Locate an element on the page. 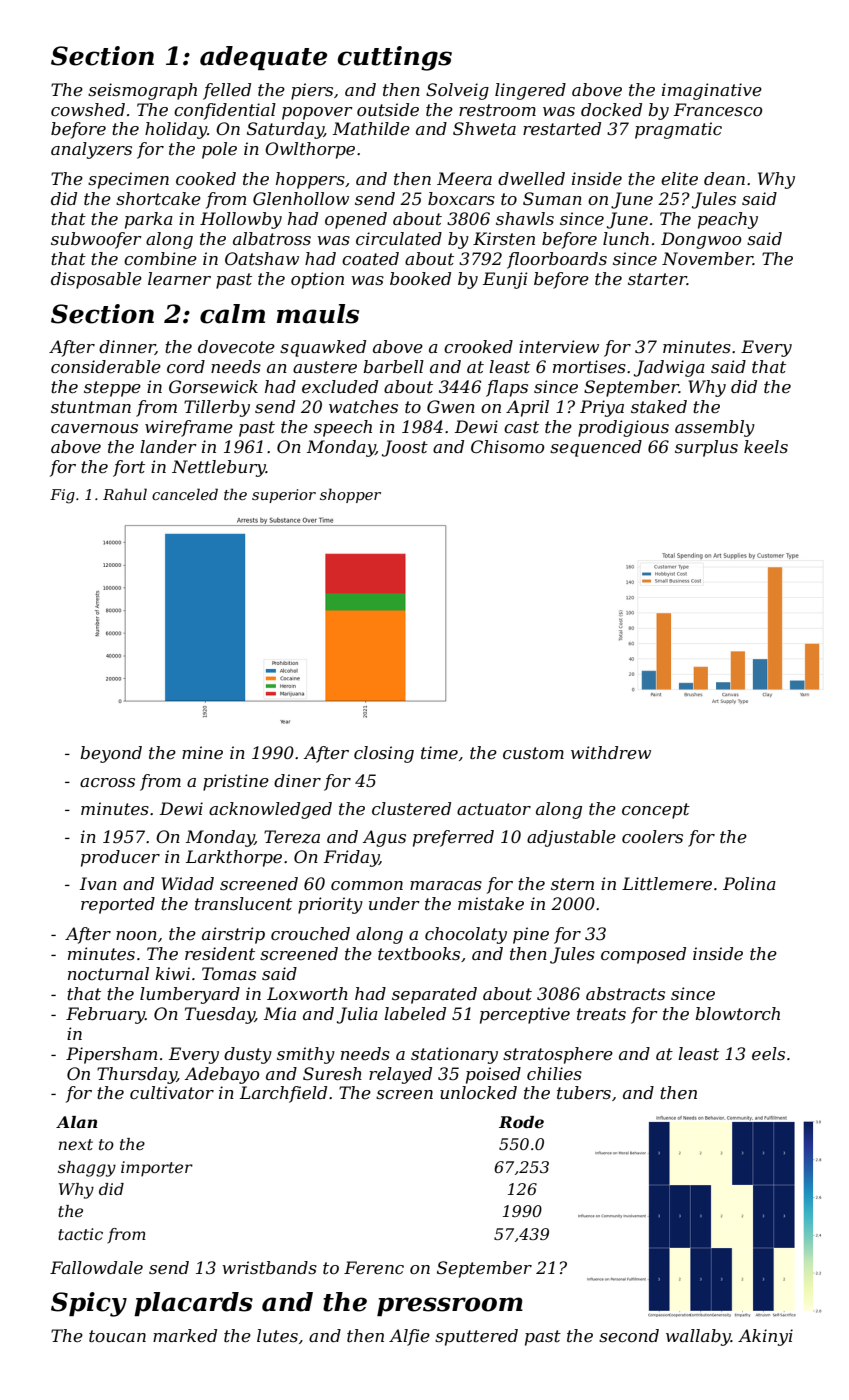 Image resolution: width=849 pixels, height=1400 pixels. imaginative is located at coordinates (712, 91).
